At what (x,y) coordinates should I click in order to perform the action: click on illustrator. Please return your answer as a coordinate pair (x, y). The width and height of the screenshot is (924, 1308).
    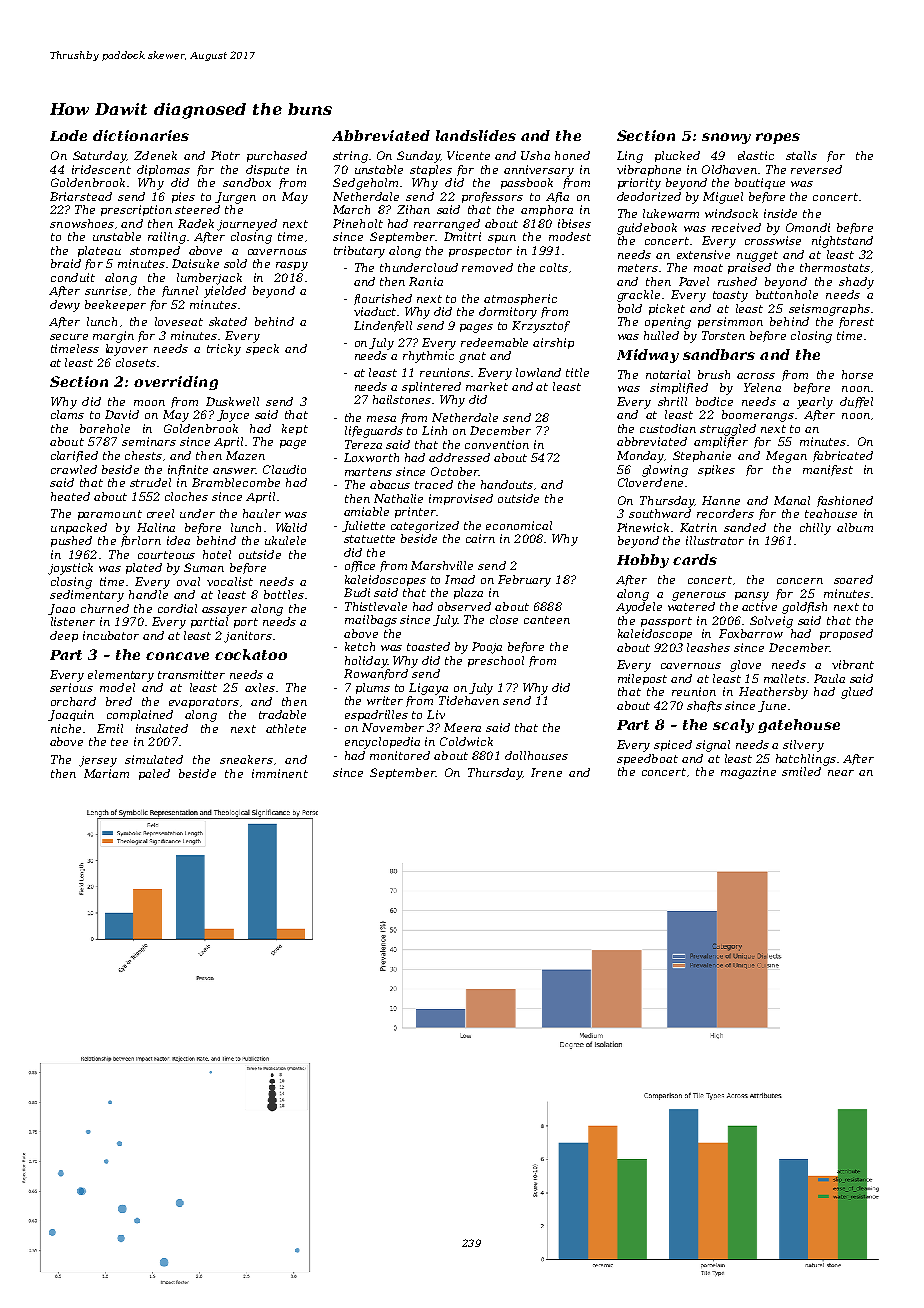
    Looking at the image, I should click on (715, 540).
